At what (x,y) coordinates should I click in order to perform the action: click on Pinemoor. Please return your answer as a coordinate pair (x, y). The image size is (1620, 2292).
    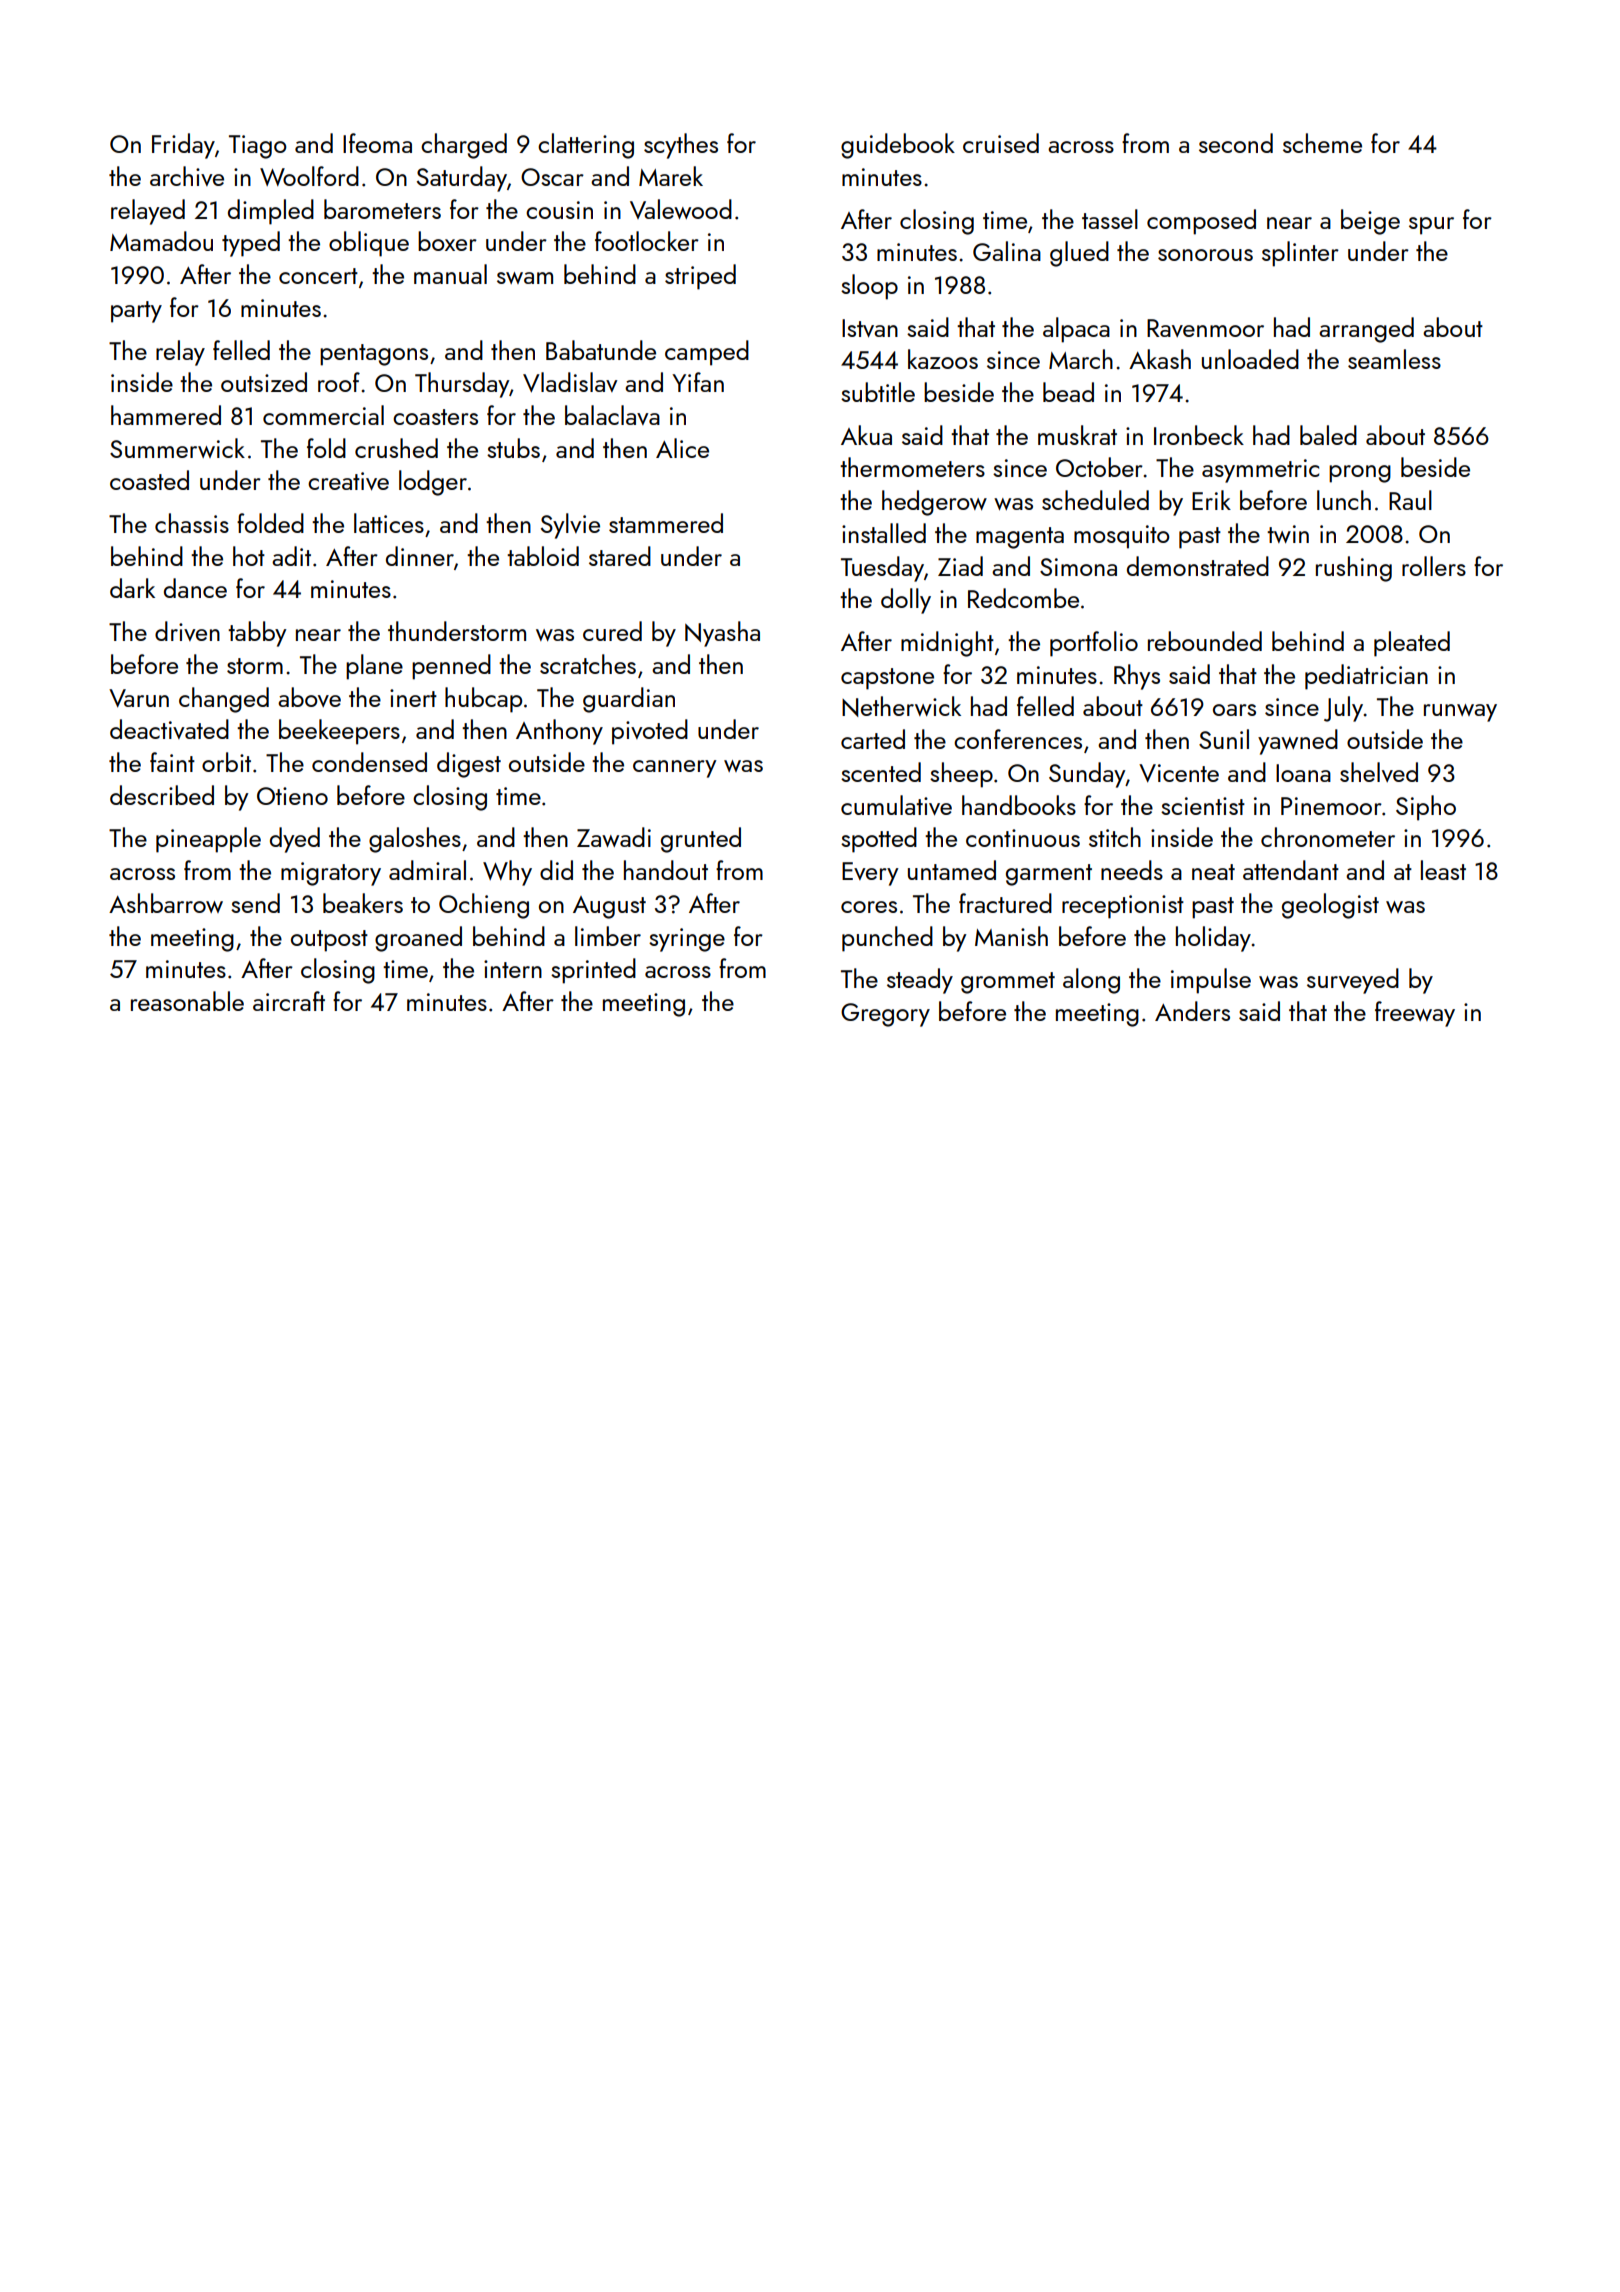
    Looking at the image, I should click on (1331, 806).
